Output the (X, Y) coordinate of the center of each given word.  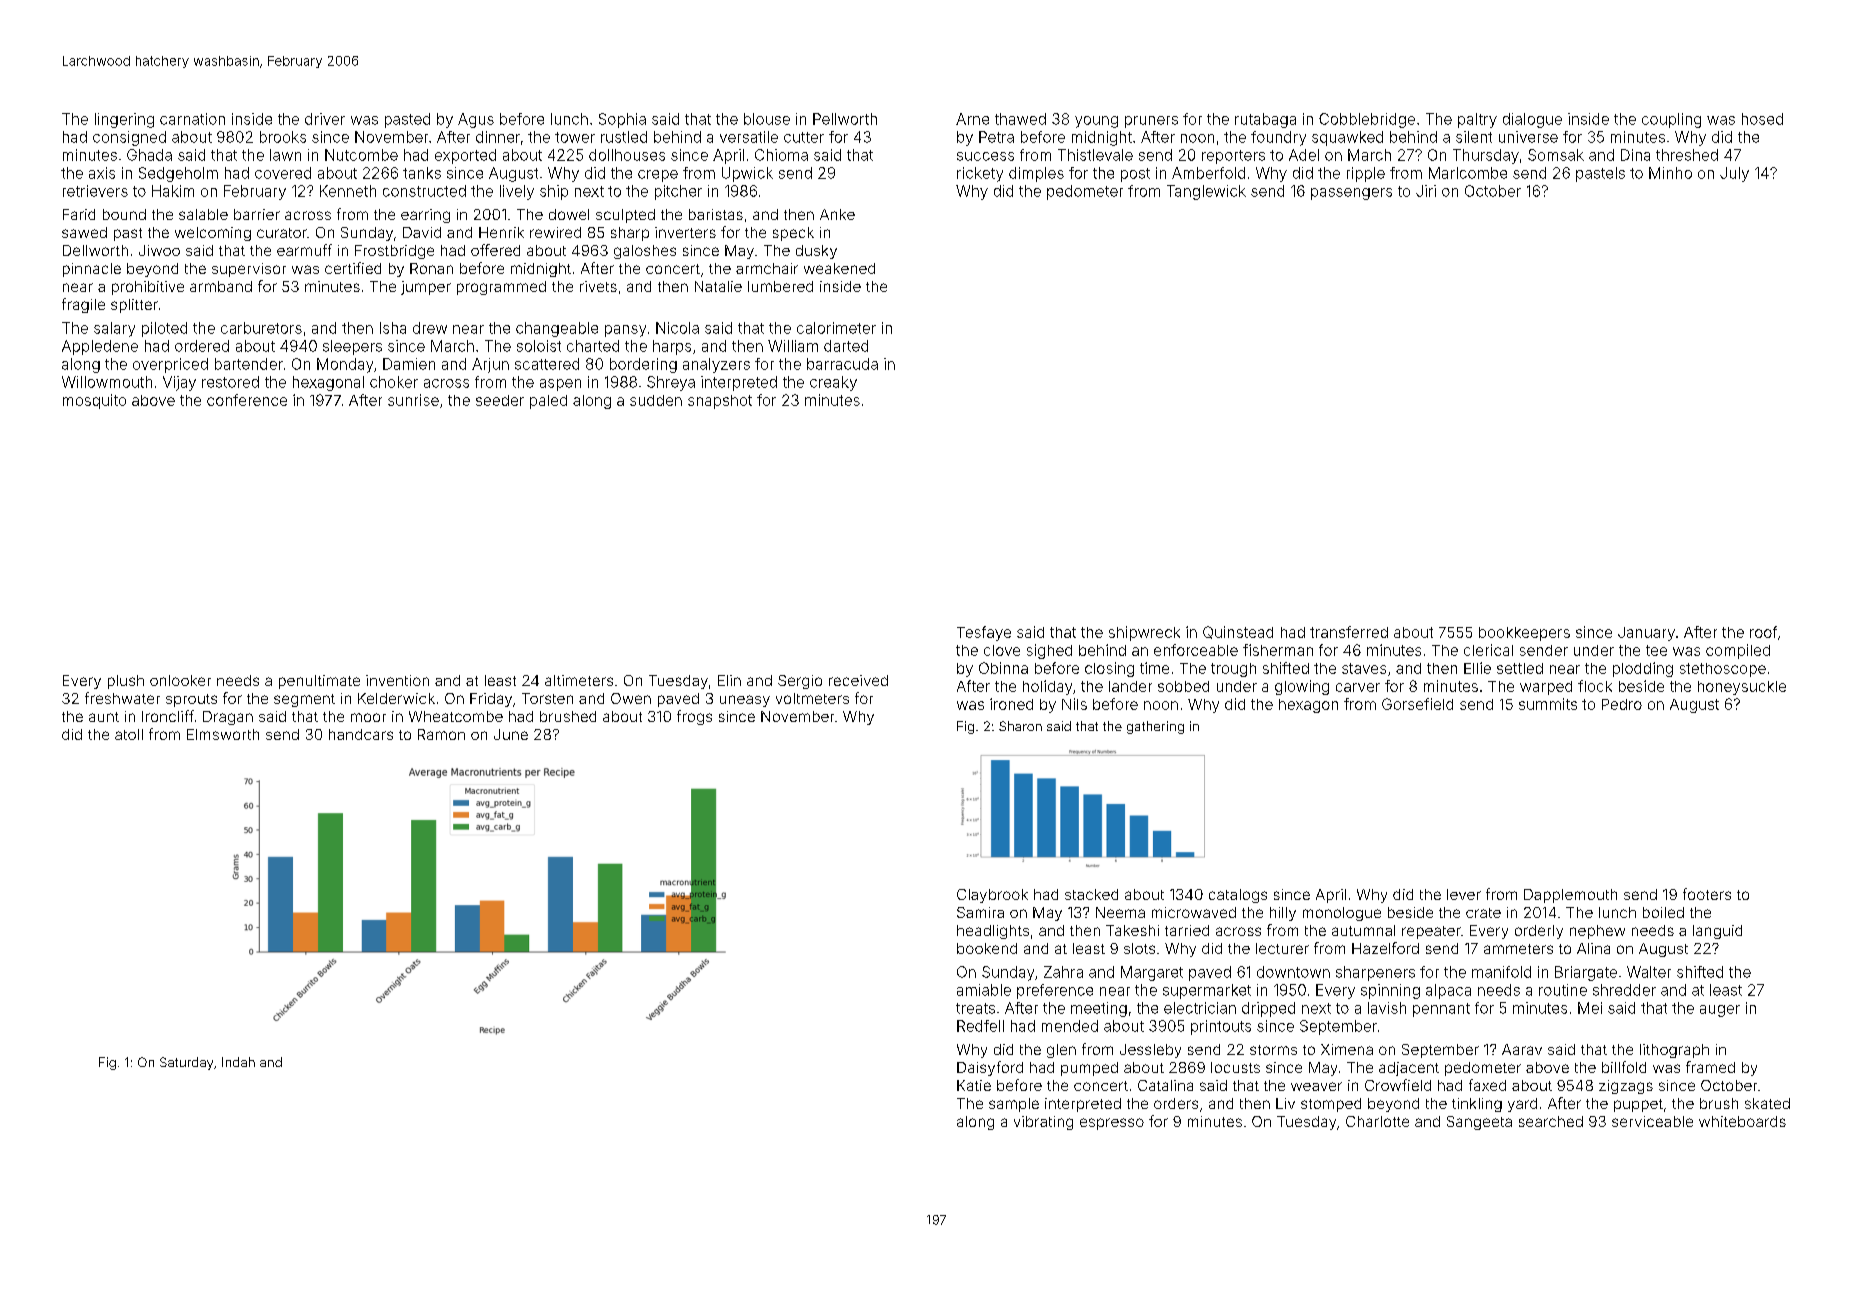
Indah (238, 1062)
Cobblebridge (1367, 120)
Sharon (1020, 726)
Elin (729, 680)
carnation (192, 119)
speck (793, 234)
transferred (1349, 632)
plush (126, 682)
